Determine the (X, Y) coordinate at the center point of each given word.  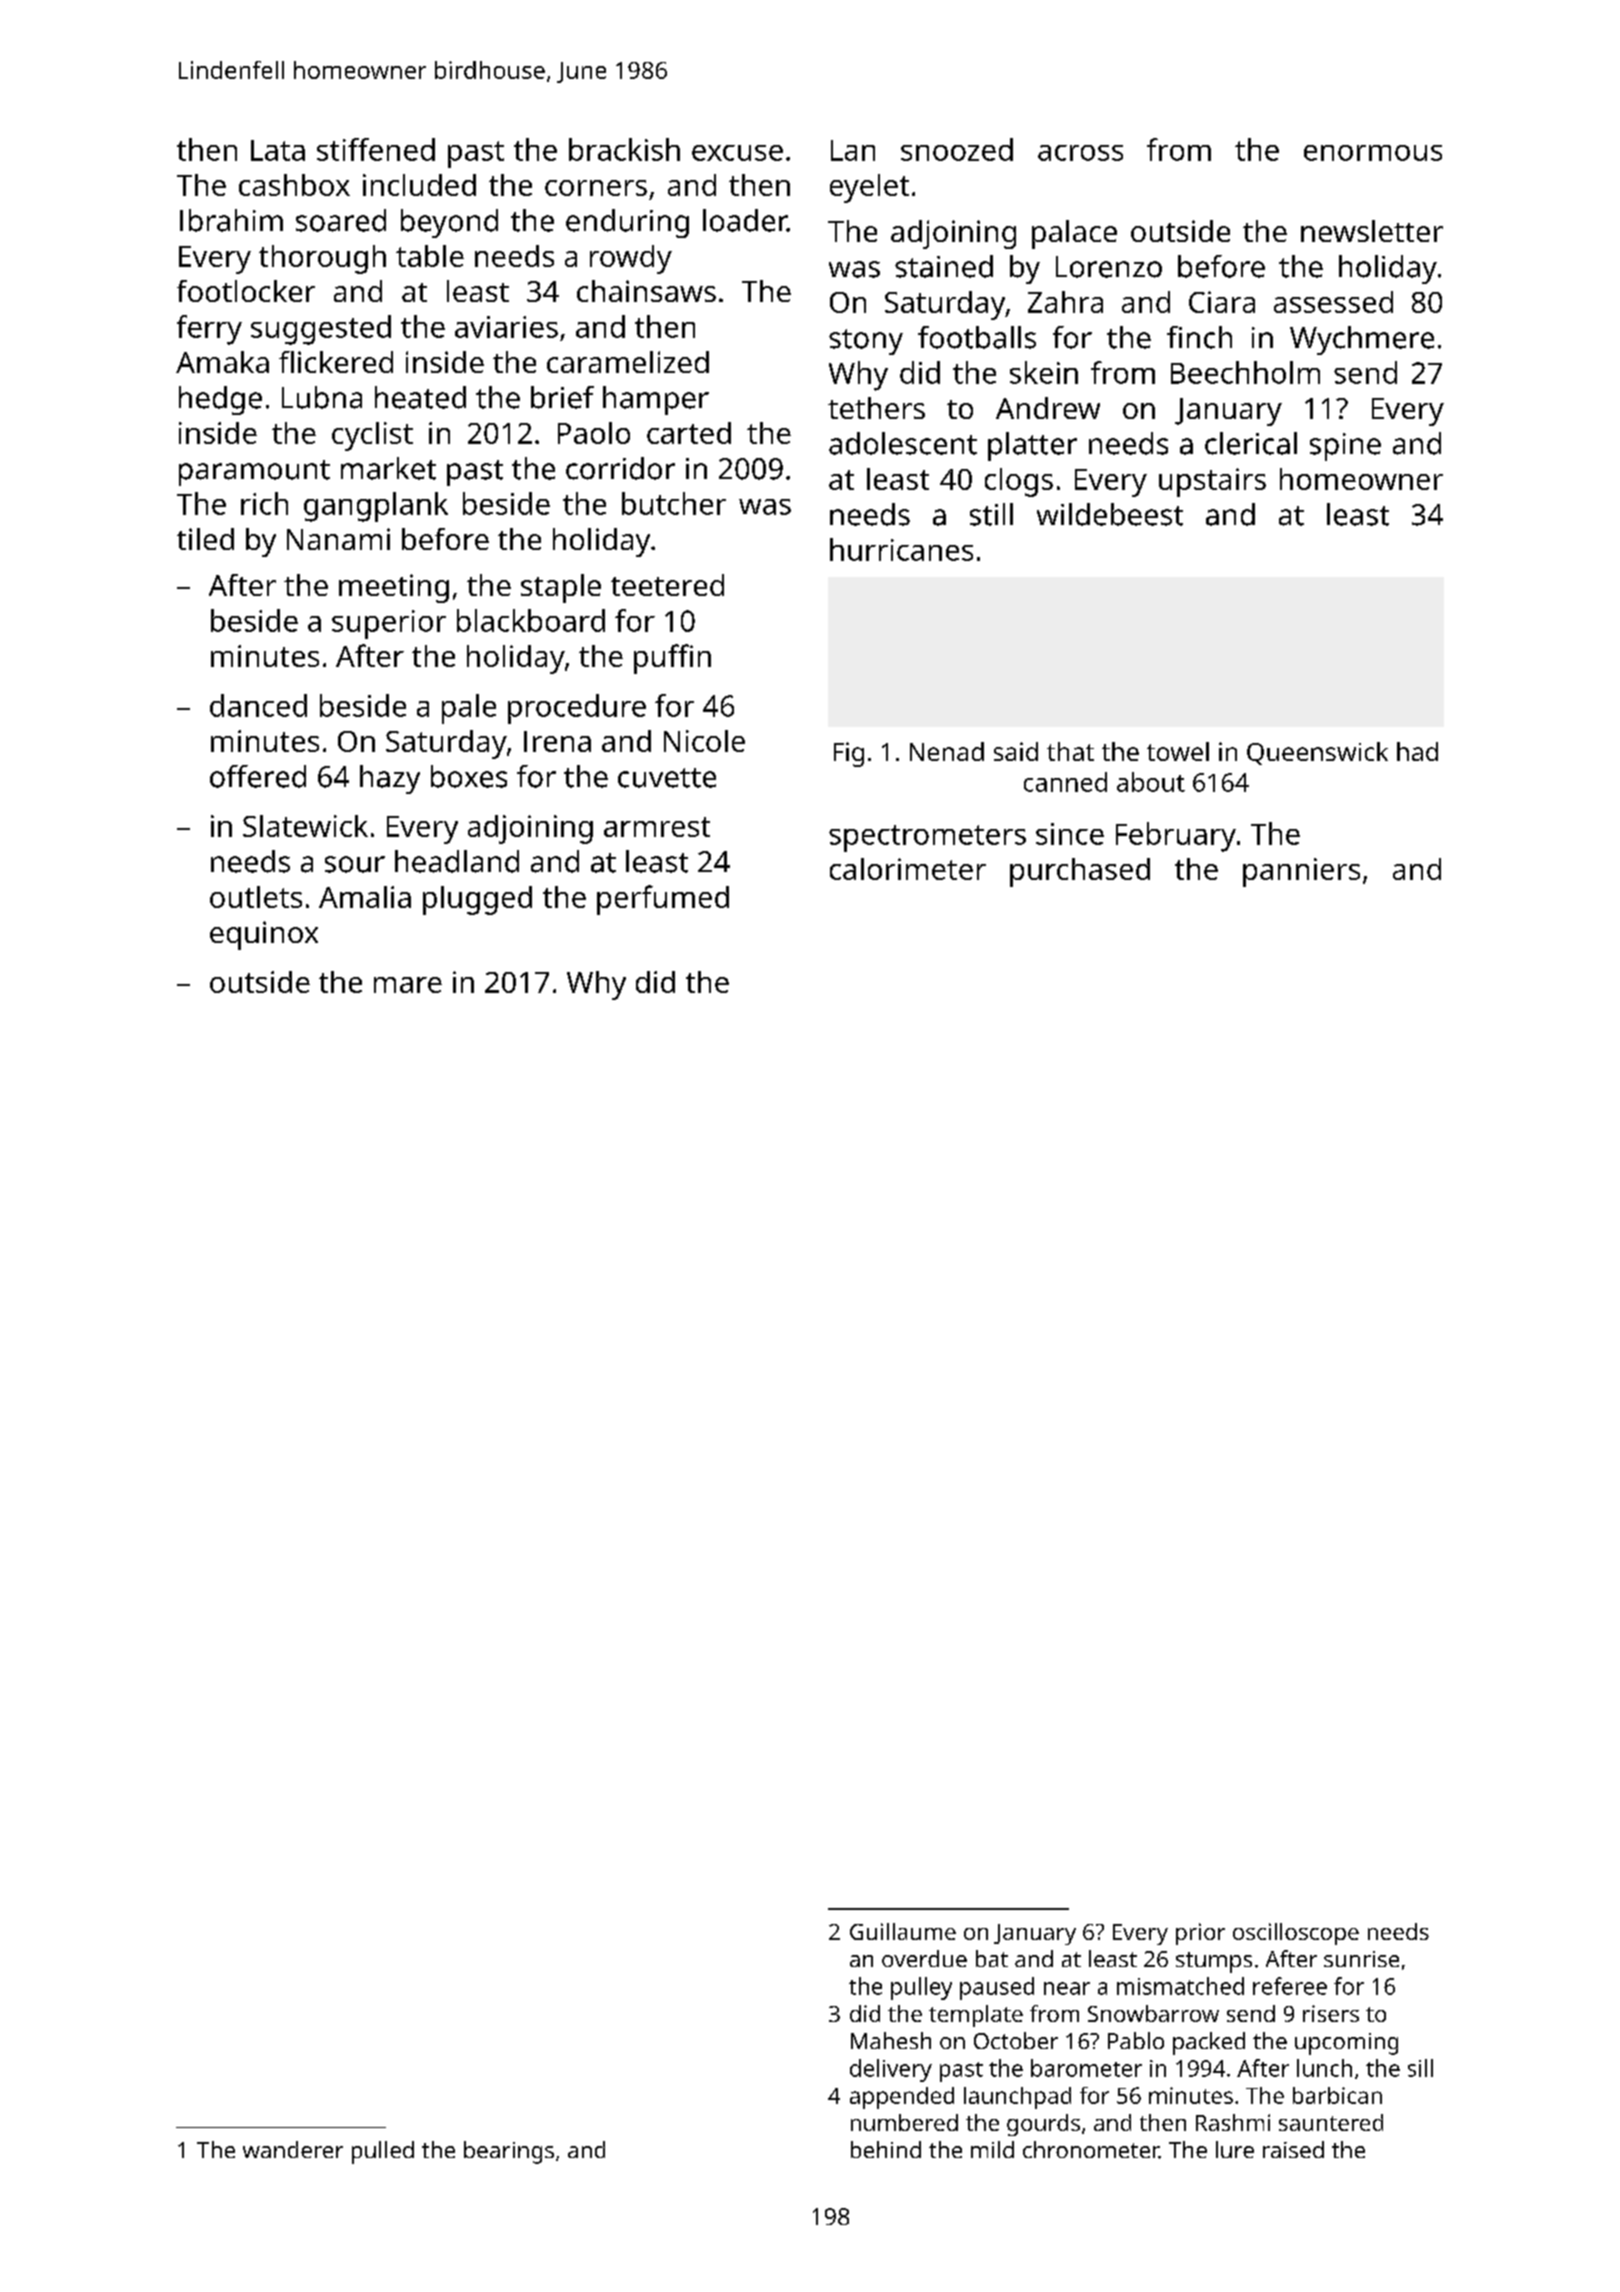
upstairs (1212, 482)
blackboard (531, 620)
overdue (924, 1958)
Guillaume (903, 1931)
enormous (1373, 153)
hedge (220, 400)
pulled (383, 2152)
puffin (672, 659)
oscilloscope (1296, 1934)
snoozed (957, 149)
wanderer (293, 2149)
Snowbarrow (1153, 2013)
